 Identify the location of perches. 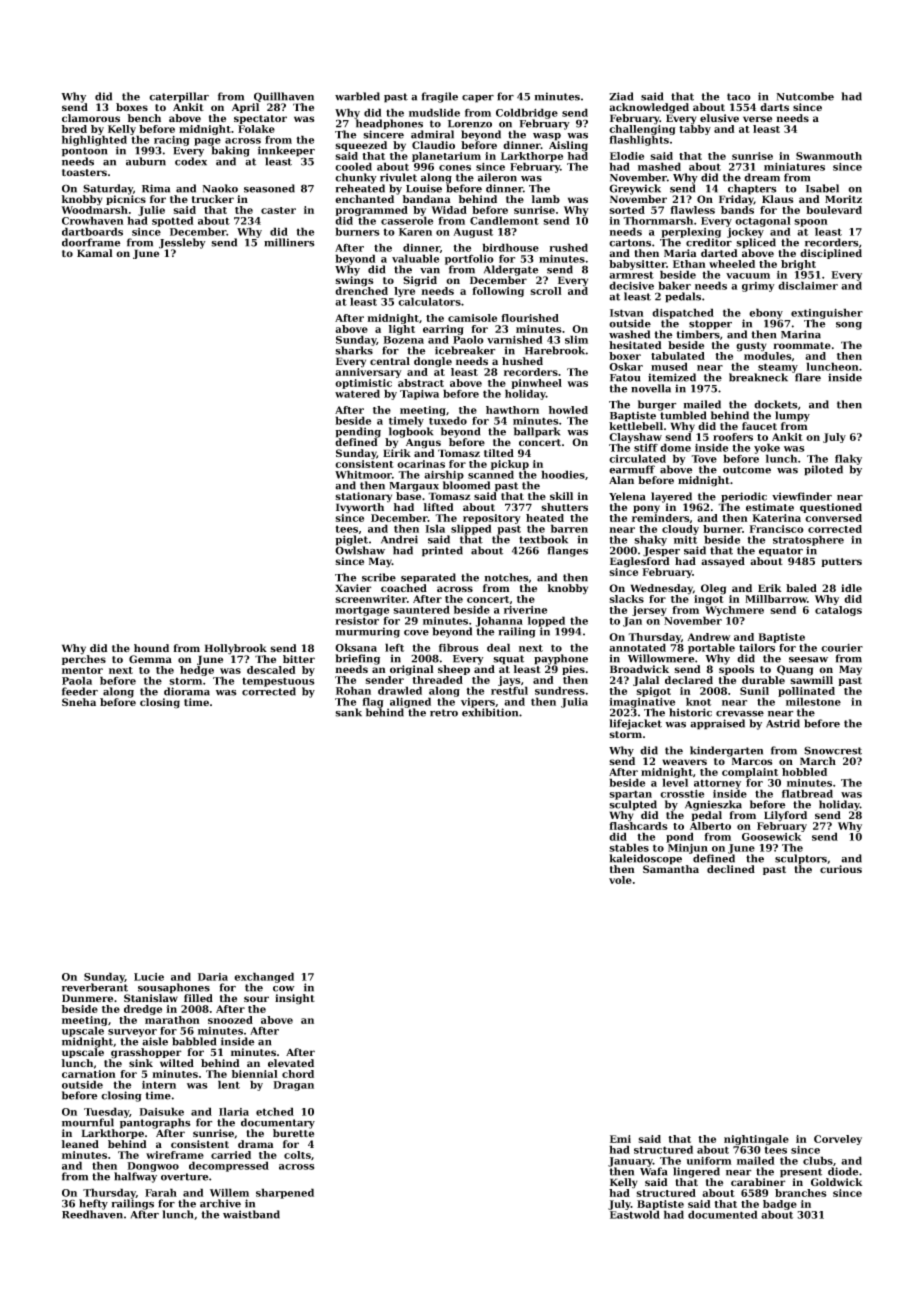
(84, 660).
